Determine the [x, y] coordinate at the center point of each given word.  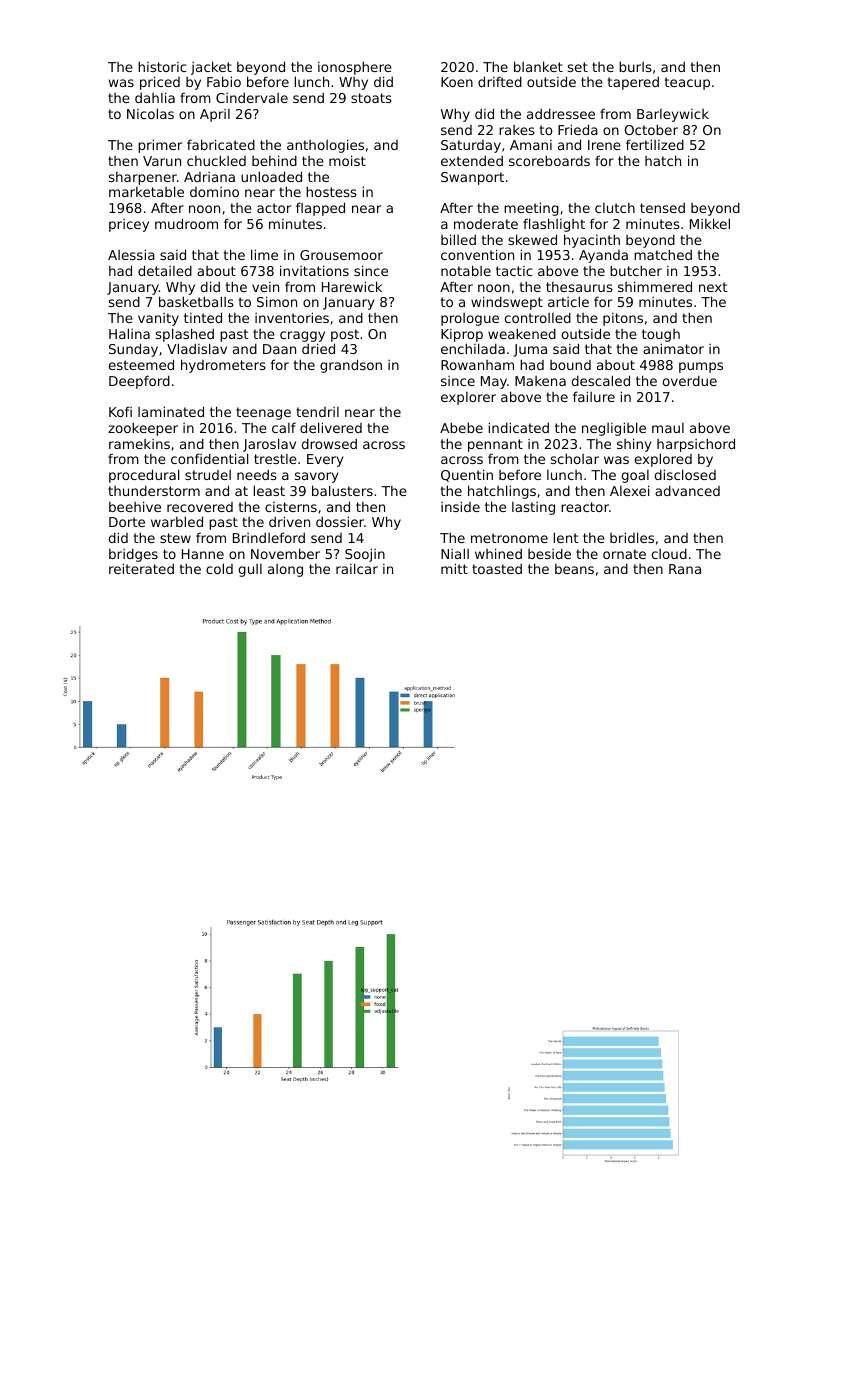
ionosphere [355, 68]
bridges [133, 555]
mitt [454, 568]
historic [162, 66]
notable [466, 270]
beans [574, 569]
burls [635, 66]
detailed [165, 270]
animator [673, 348]
